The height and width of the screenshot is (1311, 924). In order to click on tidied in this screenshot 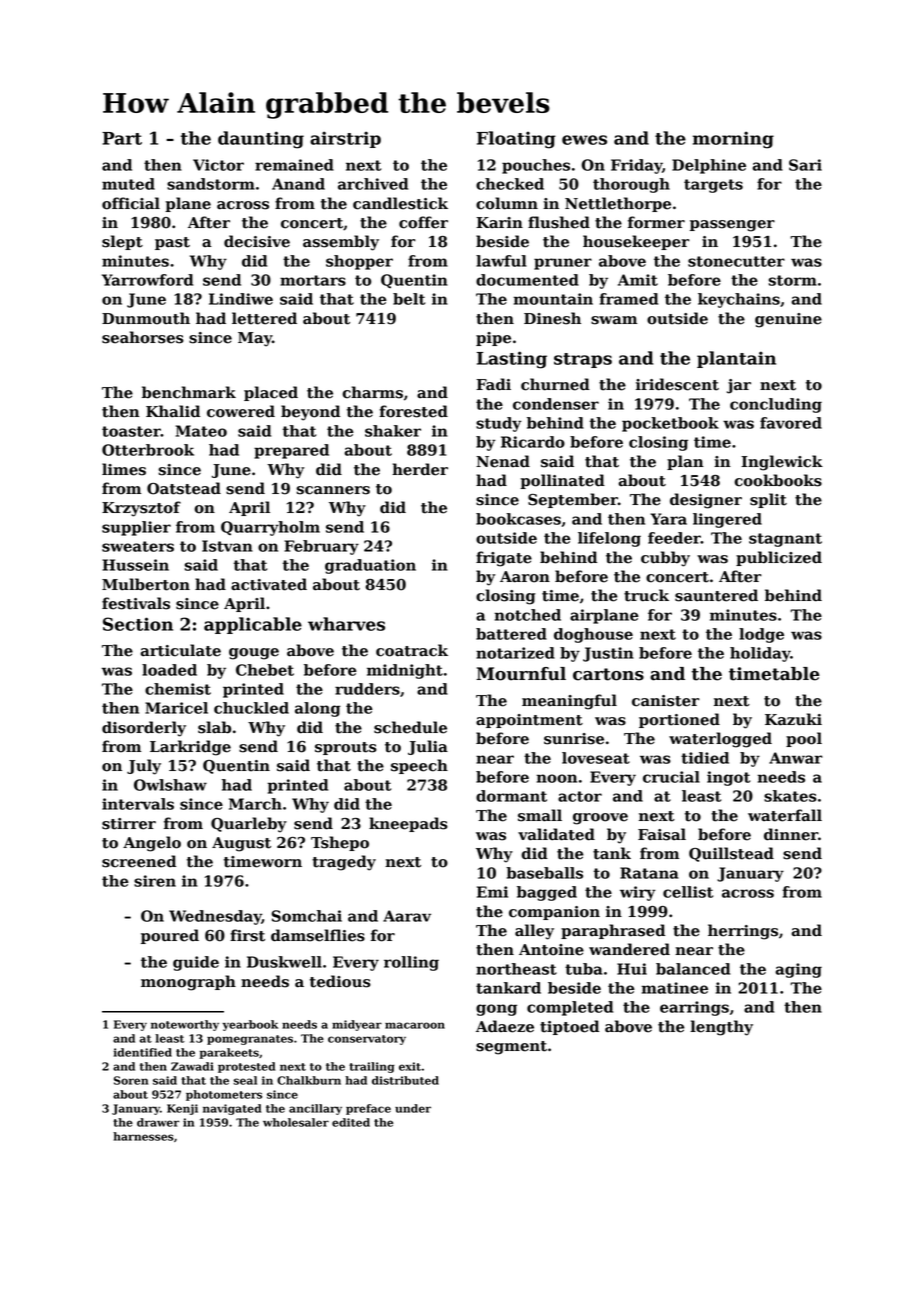, I will do `click(705, 758)`.
